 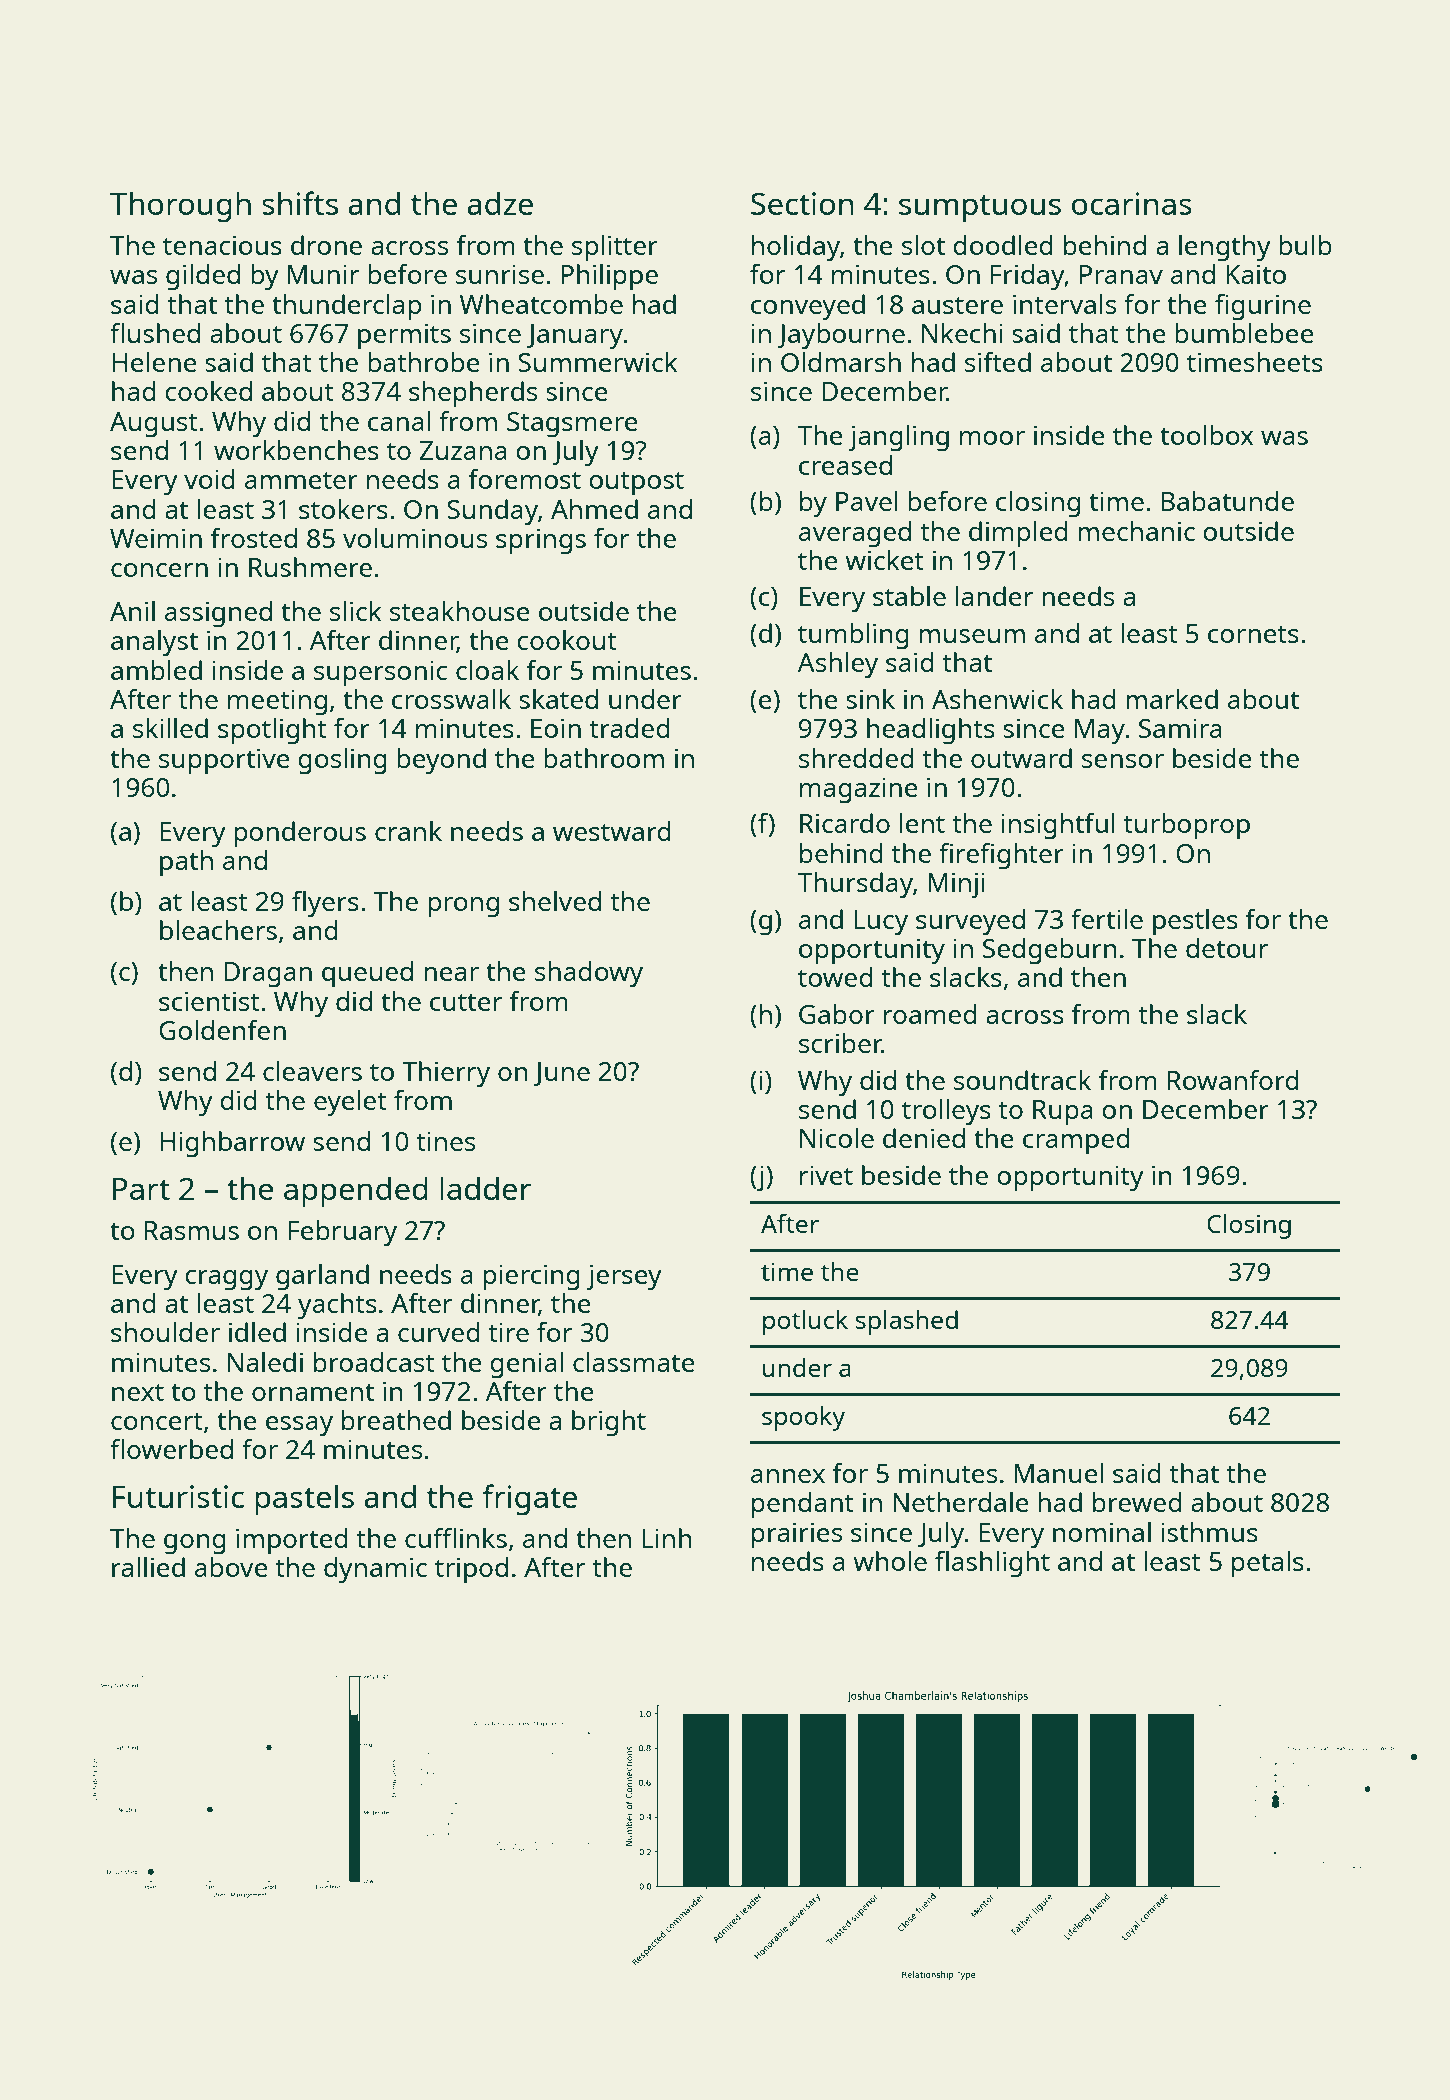 What do you see at coordinates (192, 1230) in the screenshot?
I see `Rasmus` at bounding box center [192, 1230].
